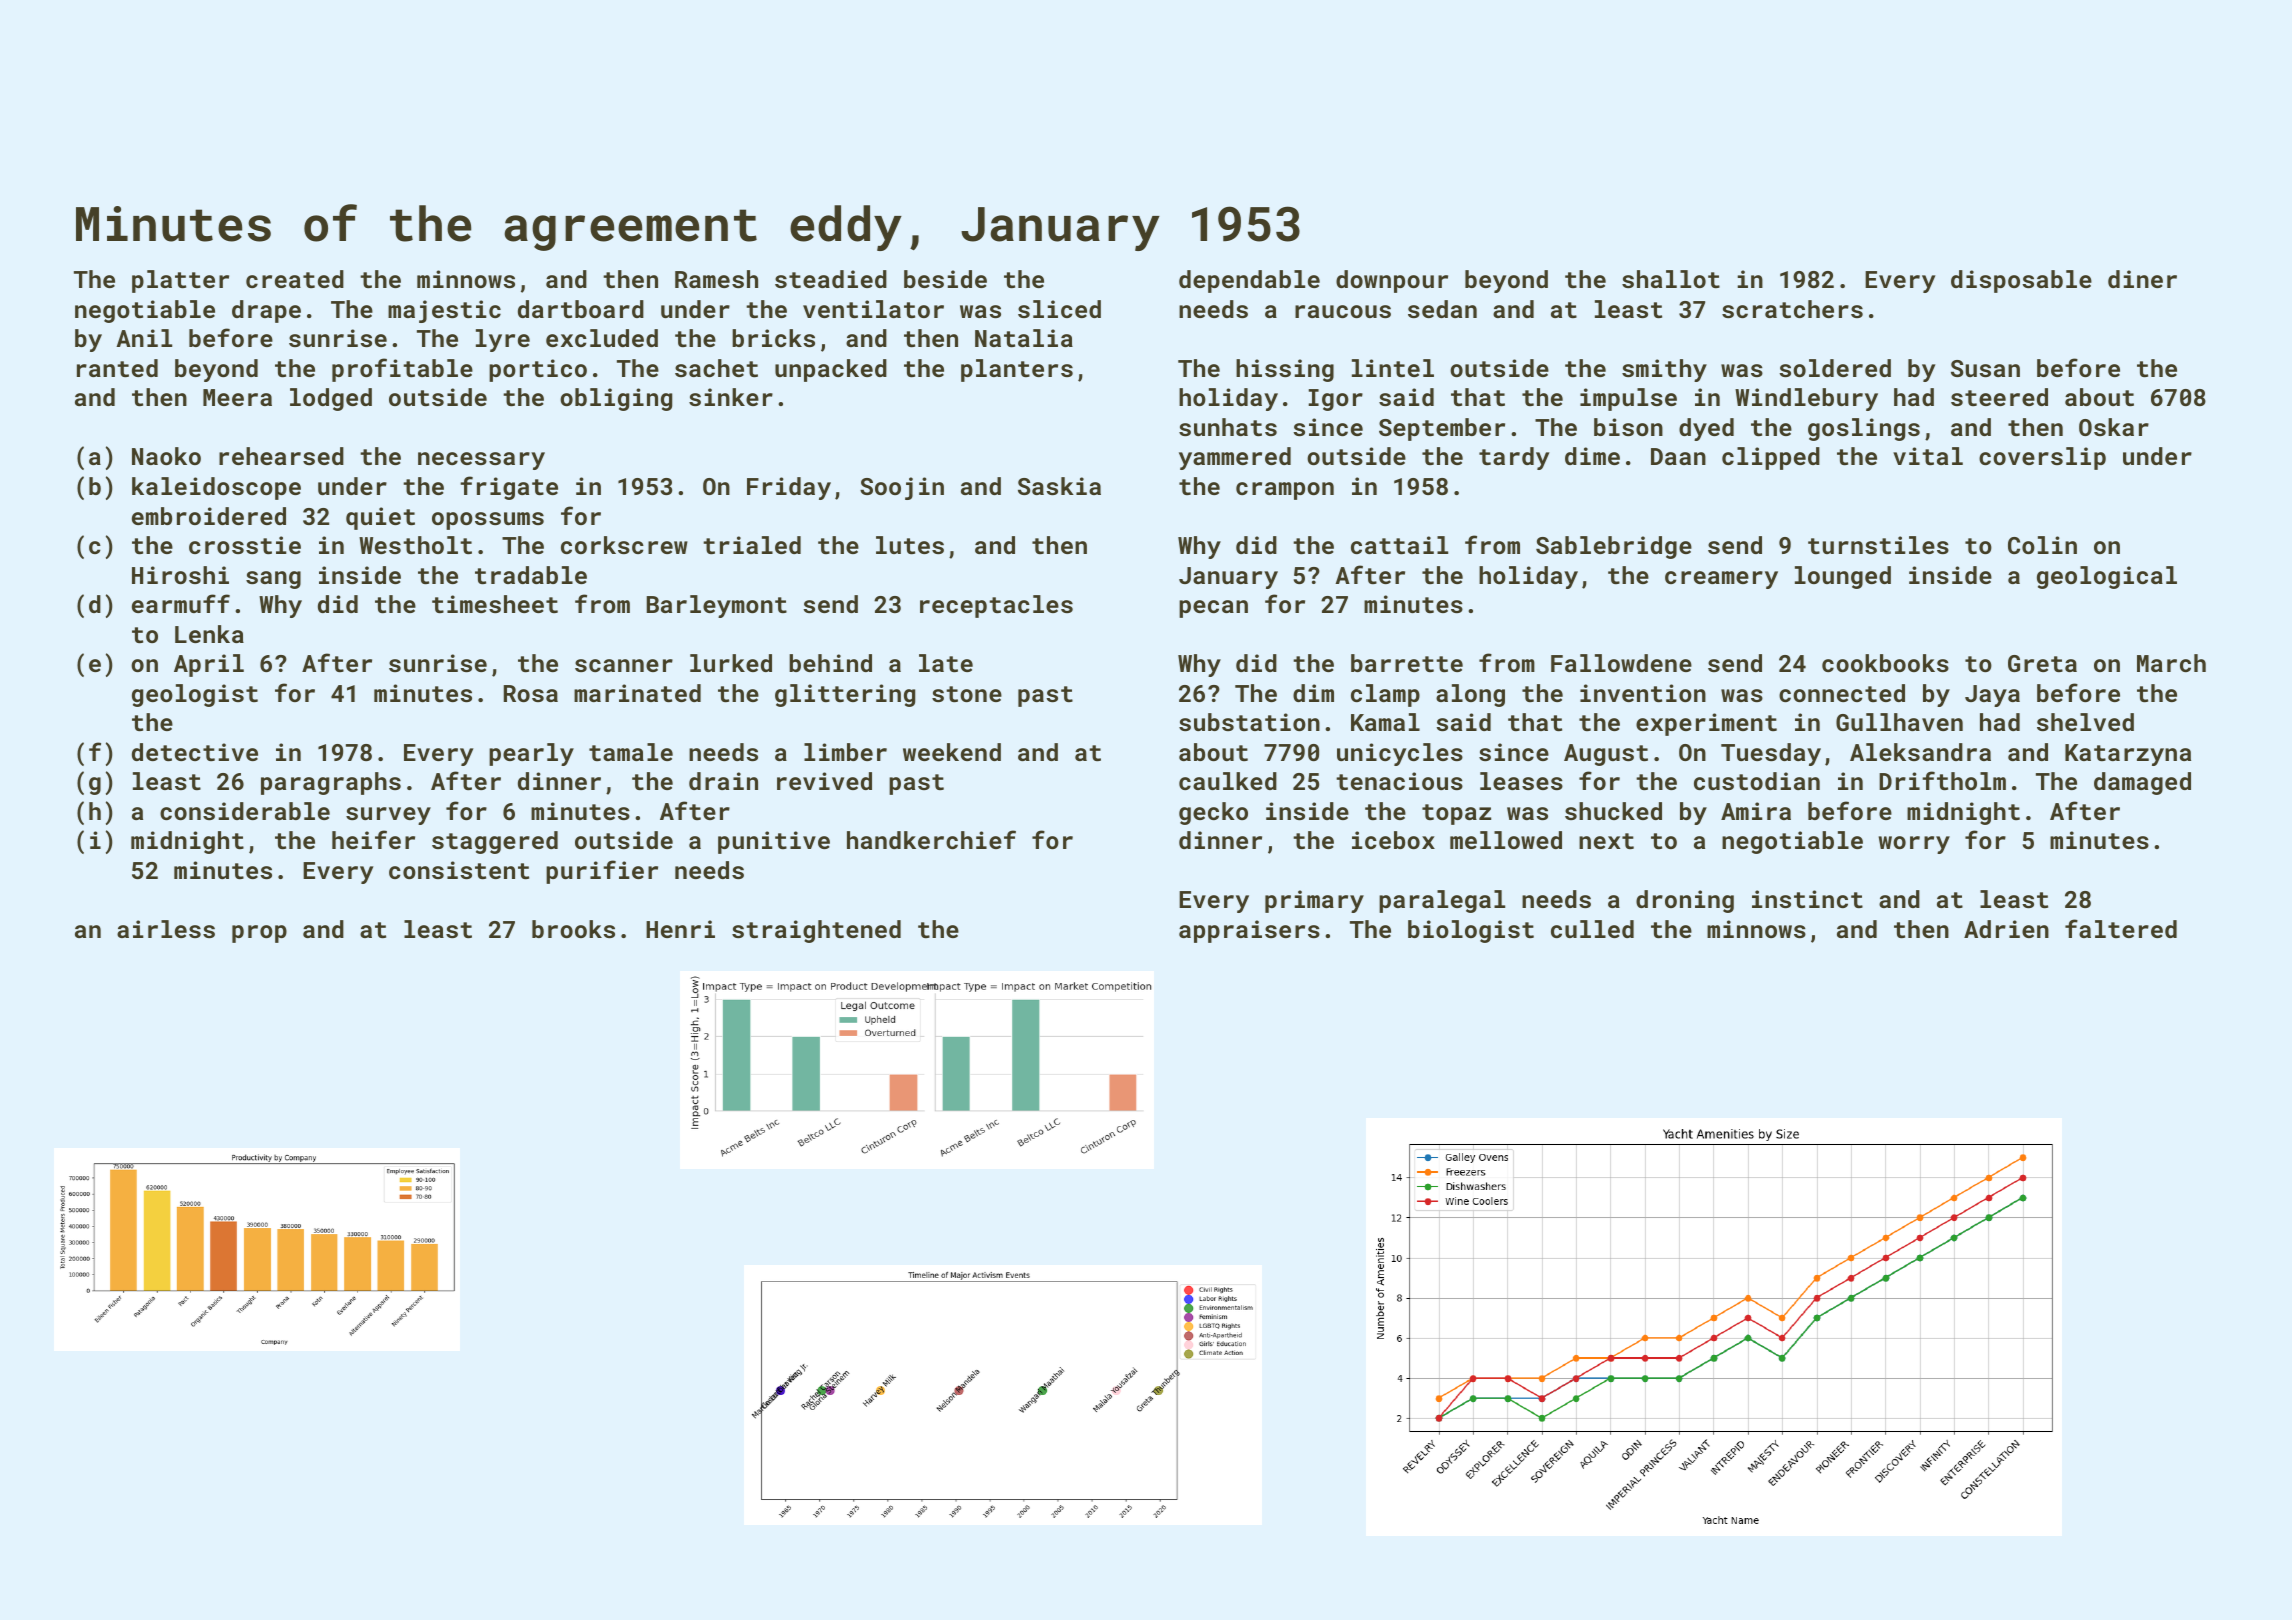  What do you see at coordinates (1285, 491) in the page?
I see `crampon` at bounding box center [1285, 491].
